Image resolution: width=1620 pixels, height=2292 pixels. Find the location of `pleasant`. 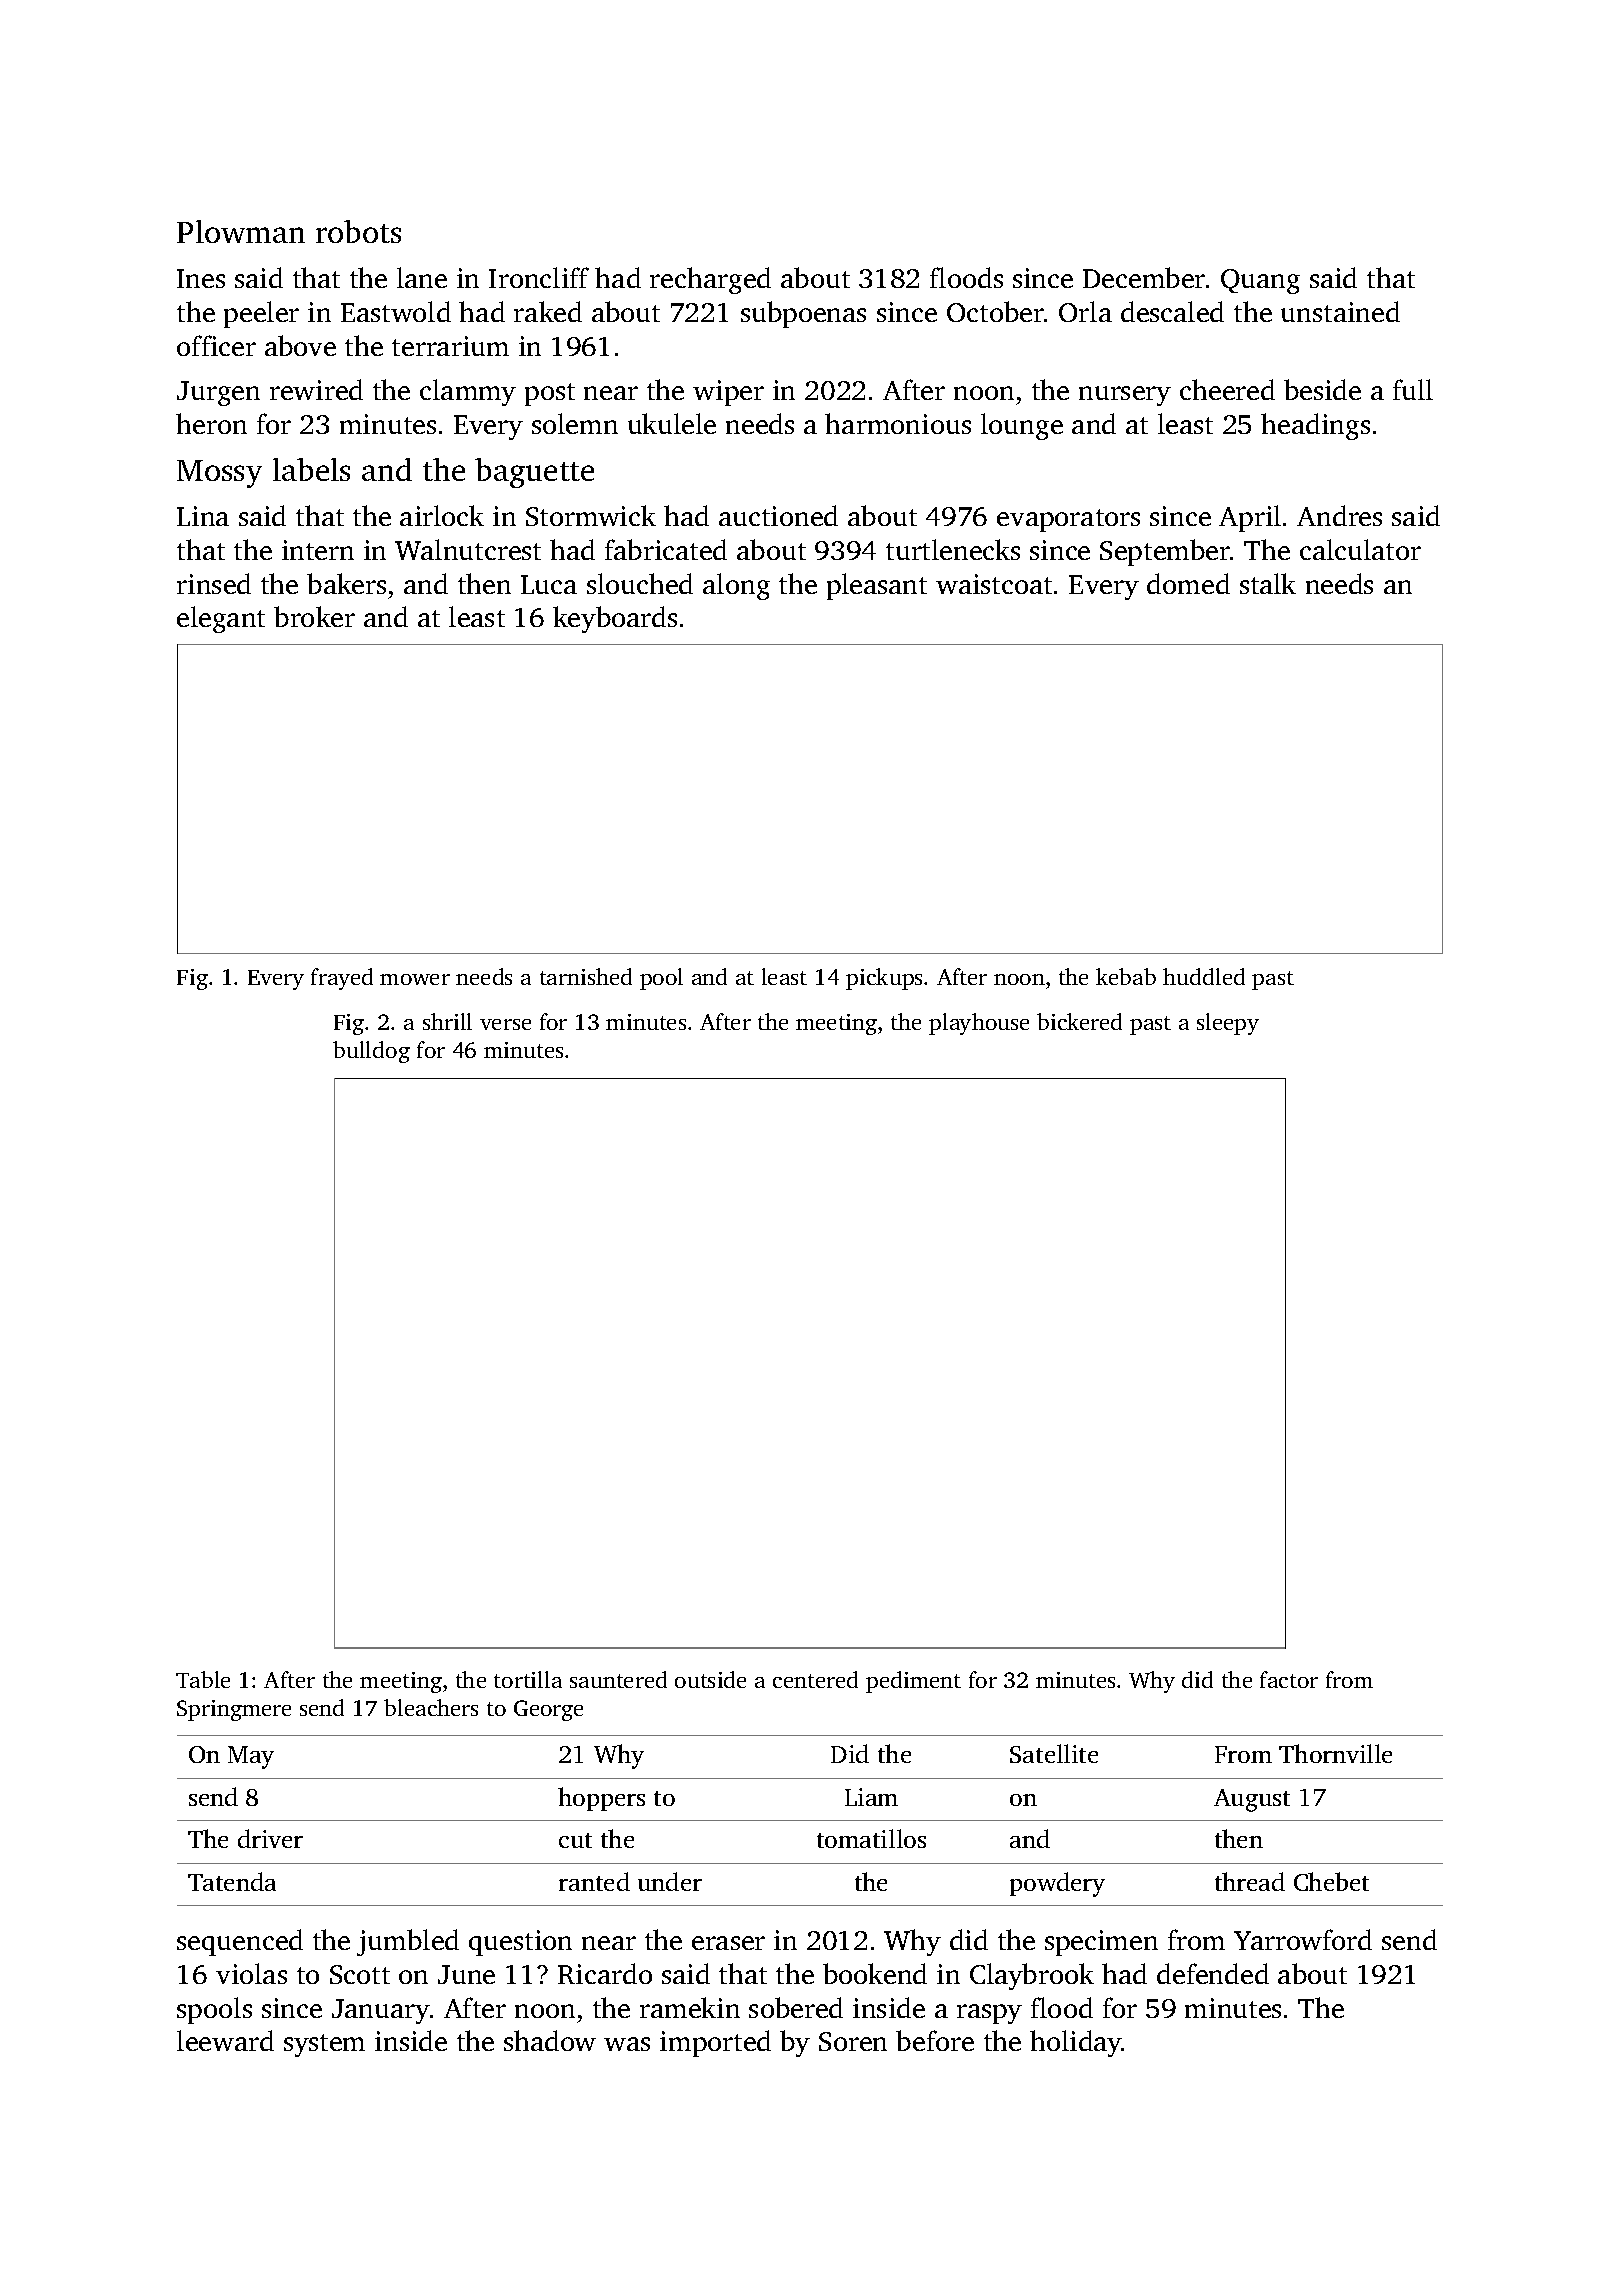

pleasant is located at coordinates (877, 586).
